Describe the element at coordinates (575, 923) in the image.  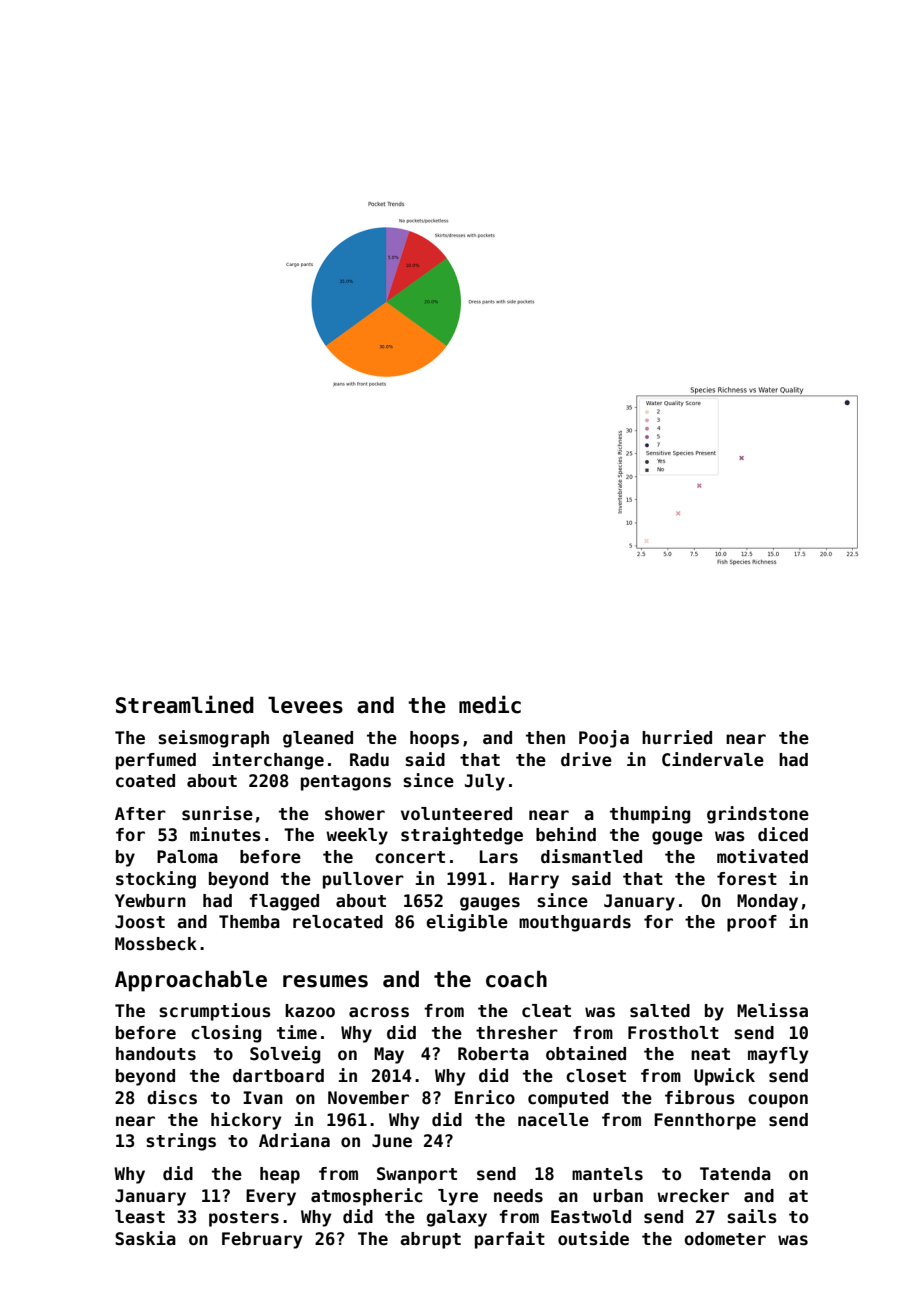
I see `mouthguards` at that location.
